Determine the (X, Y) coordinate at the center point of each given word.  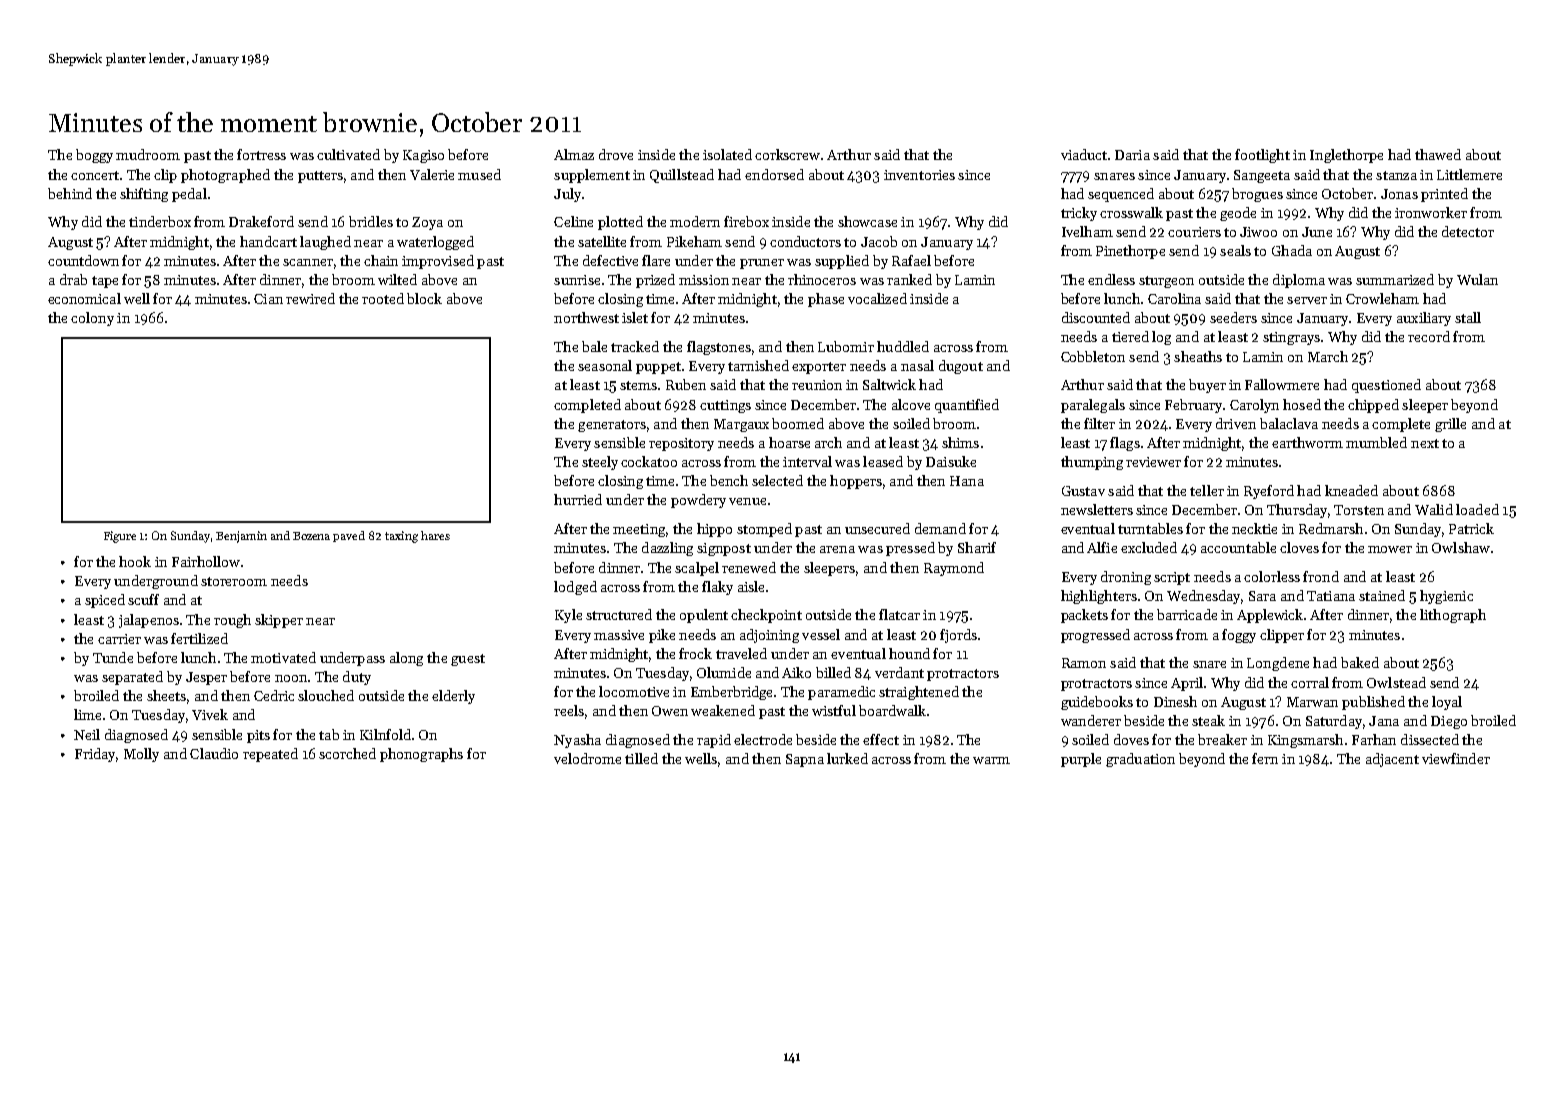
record (1429, 336)
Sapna (805, 760)
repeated (270, 755)
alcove (911, 404)
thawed (1438, 154)
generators (612, 426)
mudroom (148, 154)
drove (616, 154)
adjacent (1392, 760)
